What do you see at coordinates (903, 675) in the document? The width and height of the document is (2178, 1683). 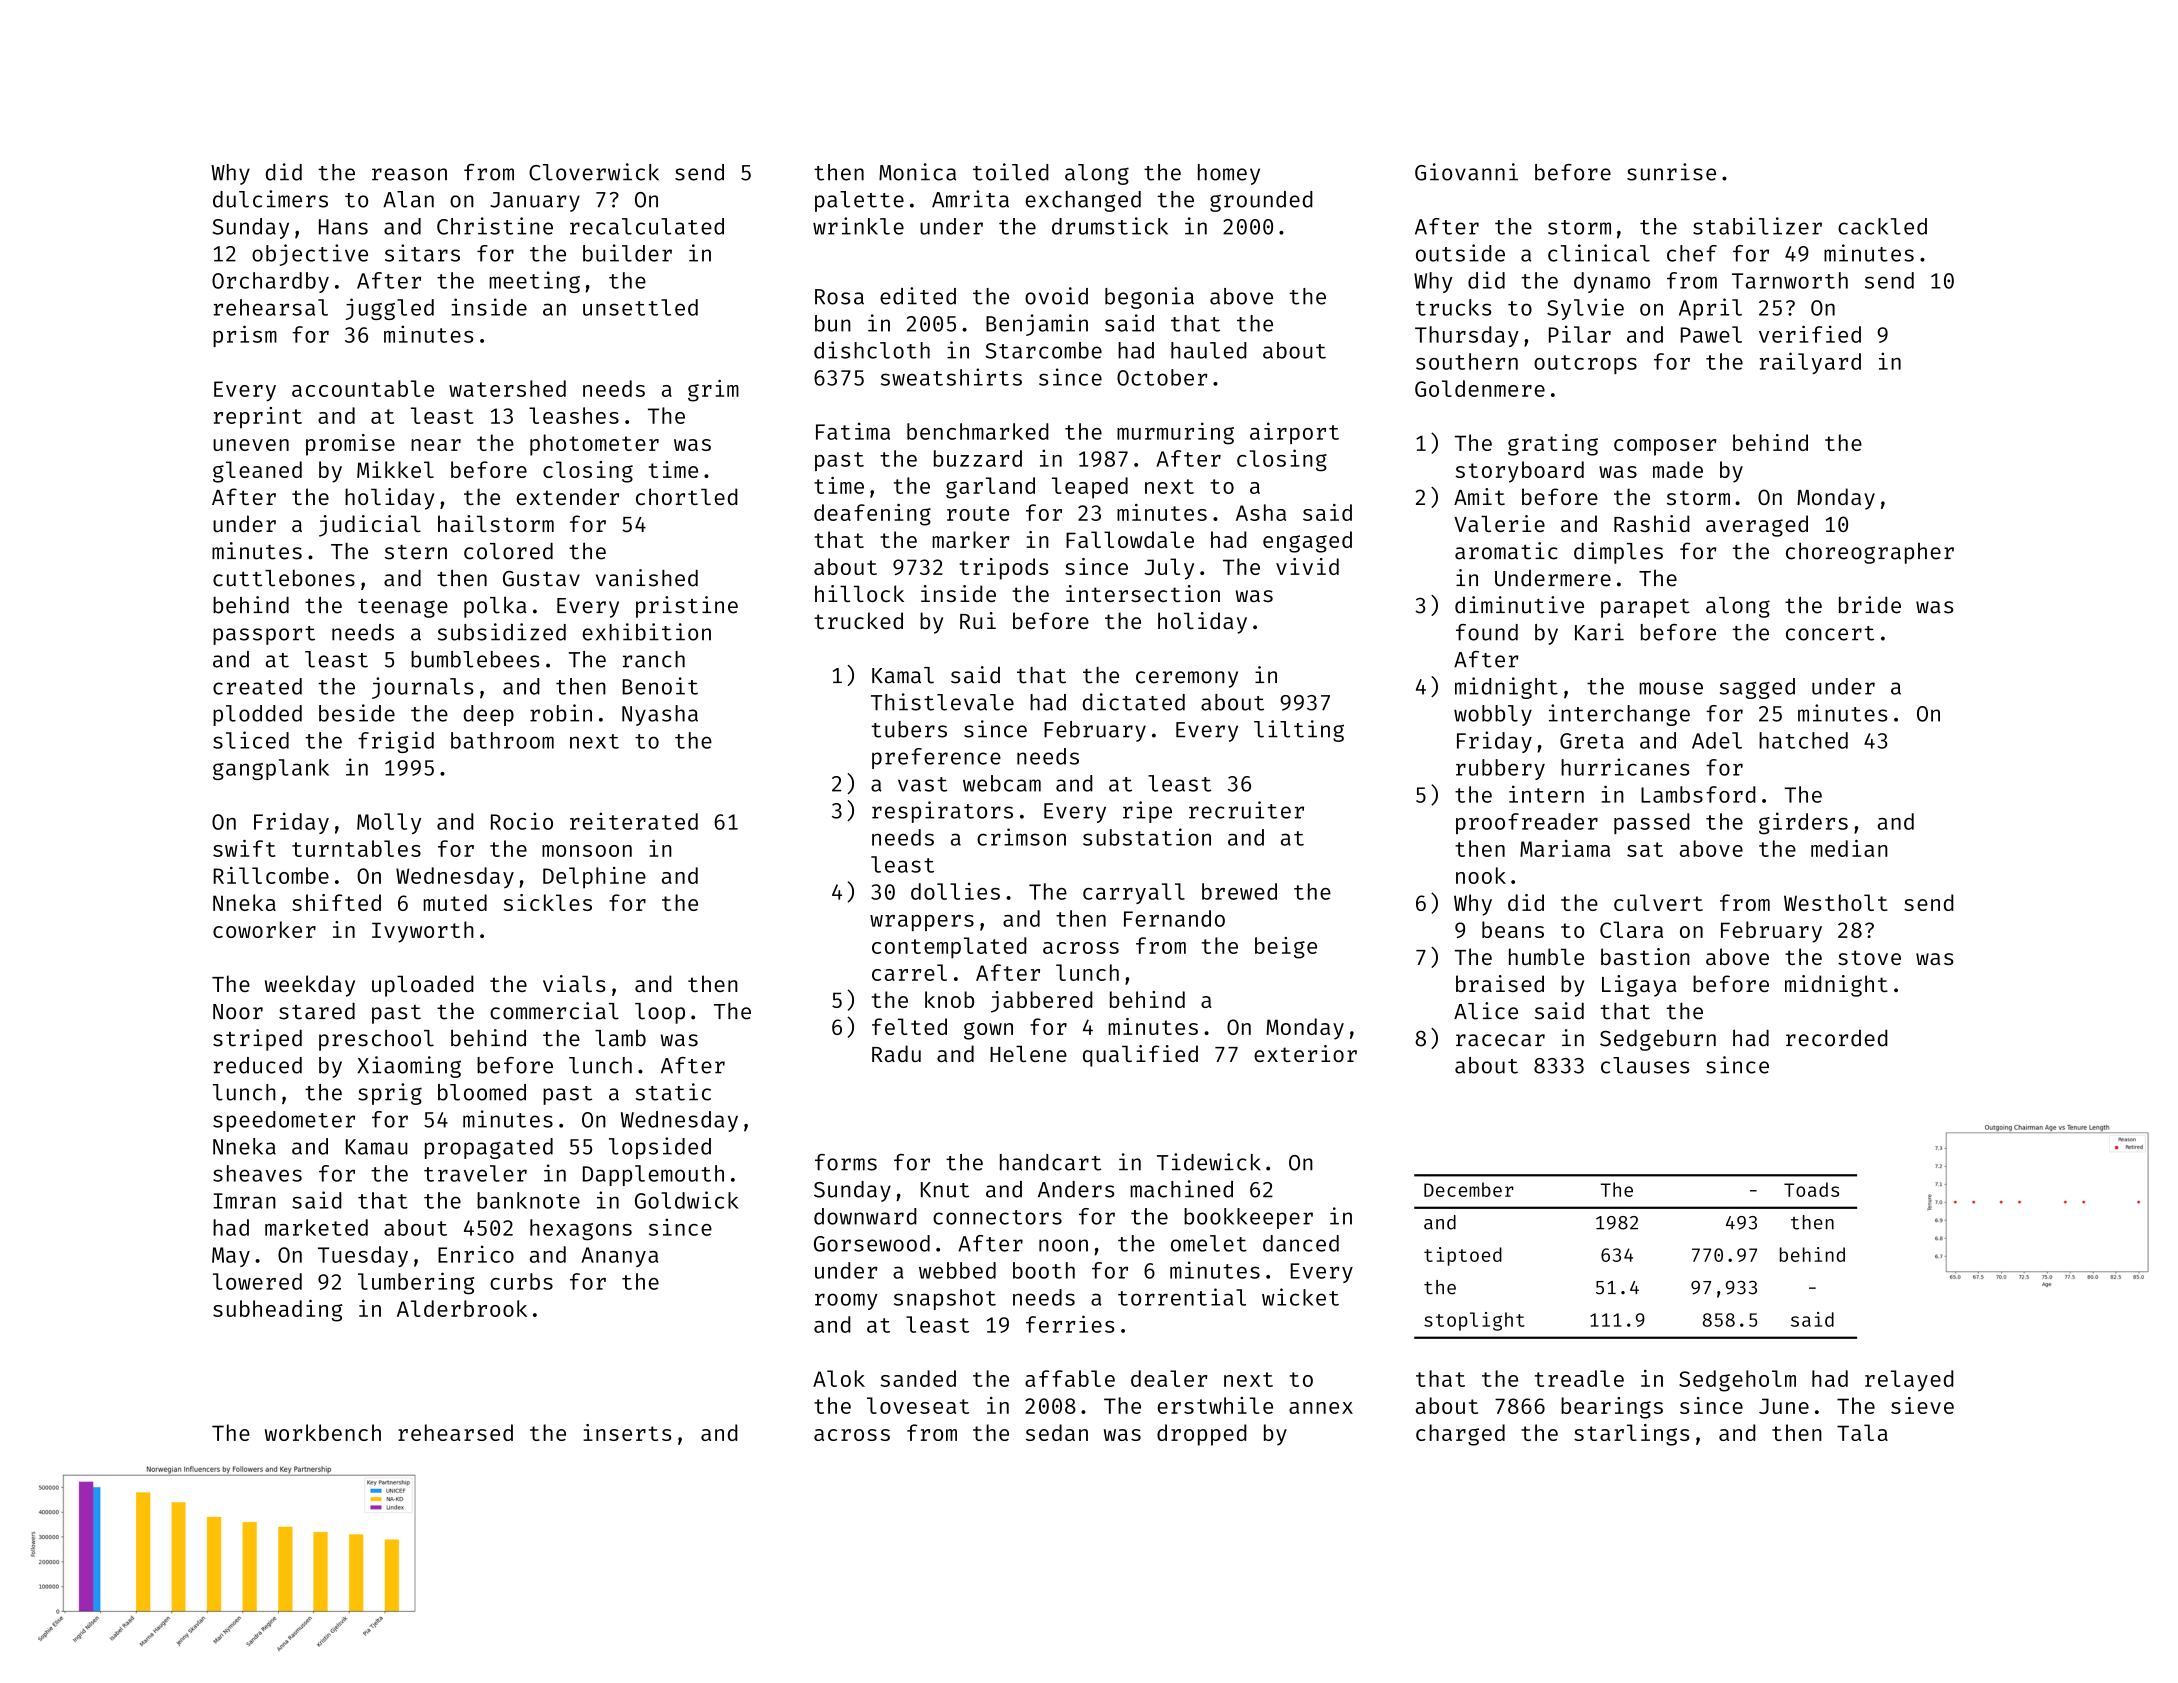 I see `Kamal` at bounding box center [903, 675].
